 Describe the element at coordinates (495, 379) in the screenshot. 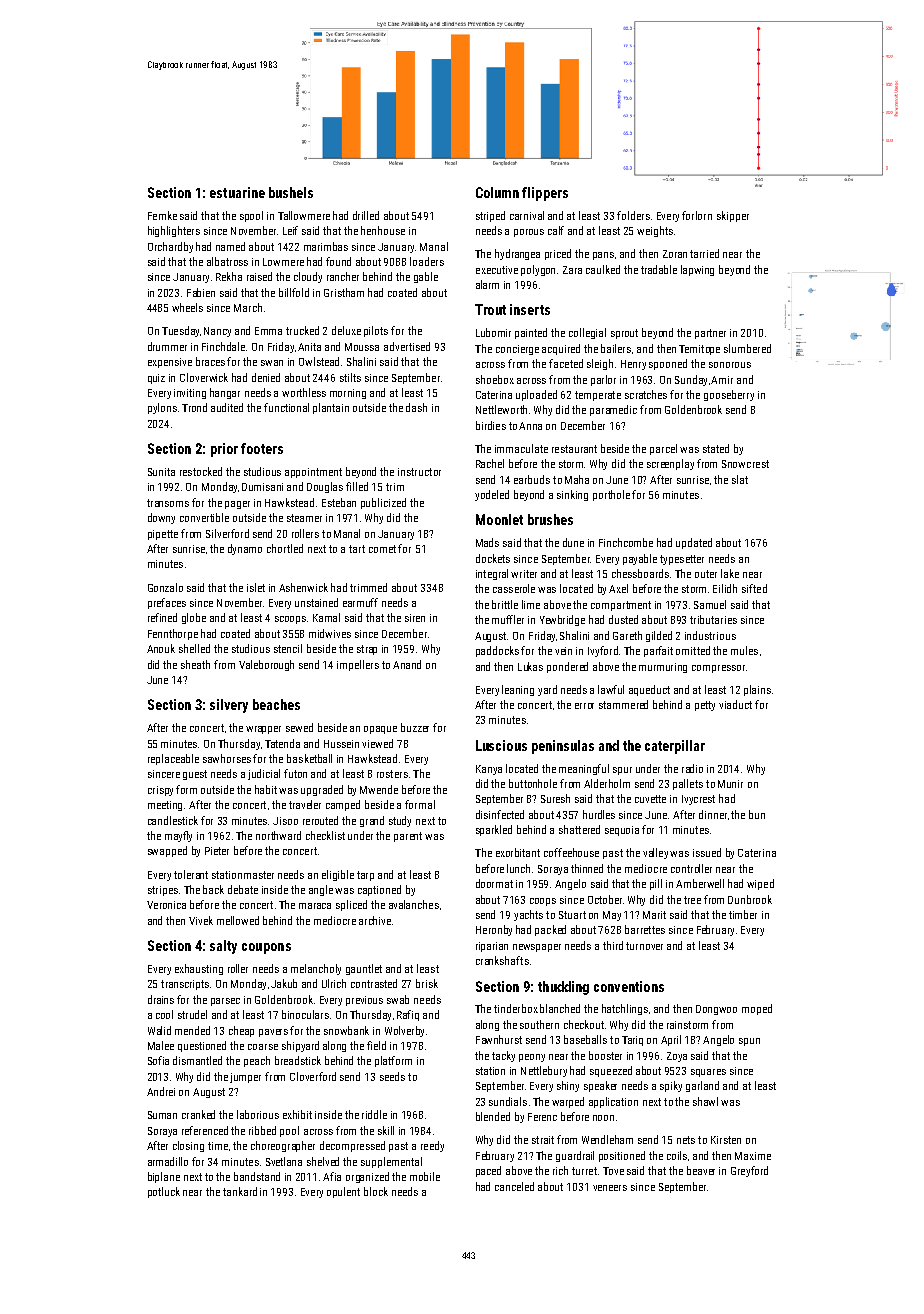

I see `shoebox` at that location.
